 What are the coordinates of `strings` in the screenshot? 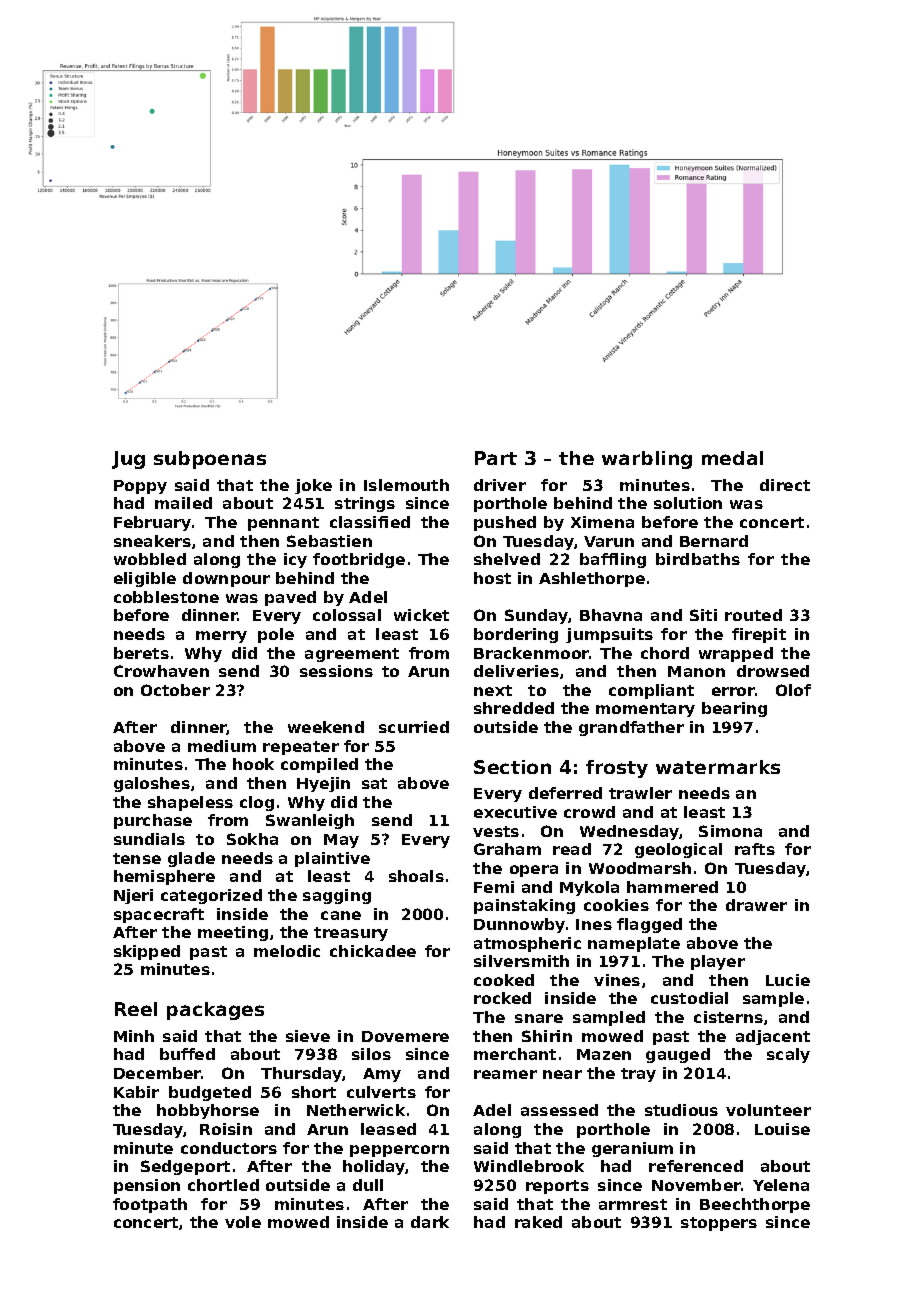 It's located at (365, 504).
